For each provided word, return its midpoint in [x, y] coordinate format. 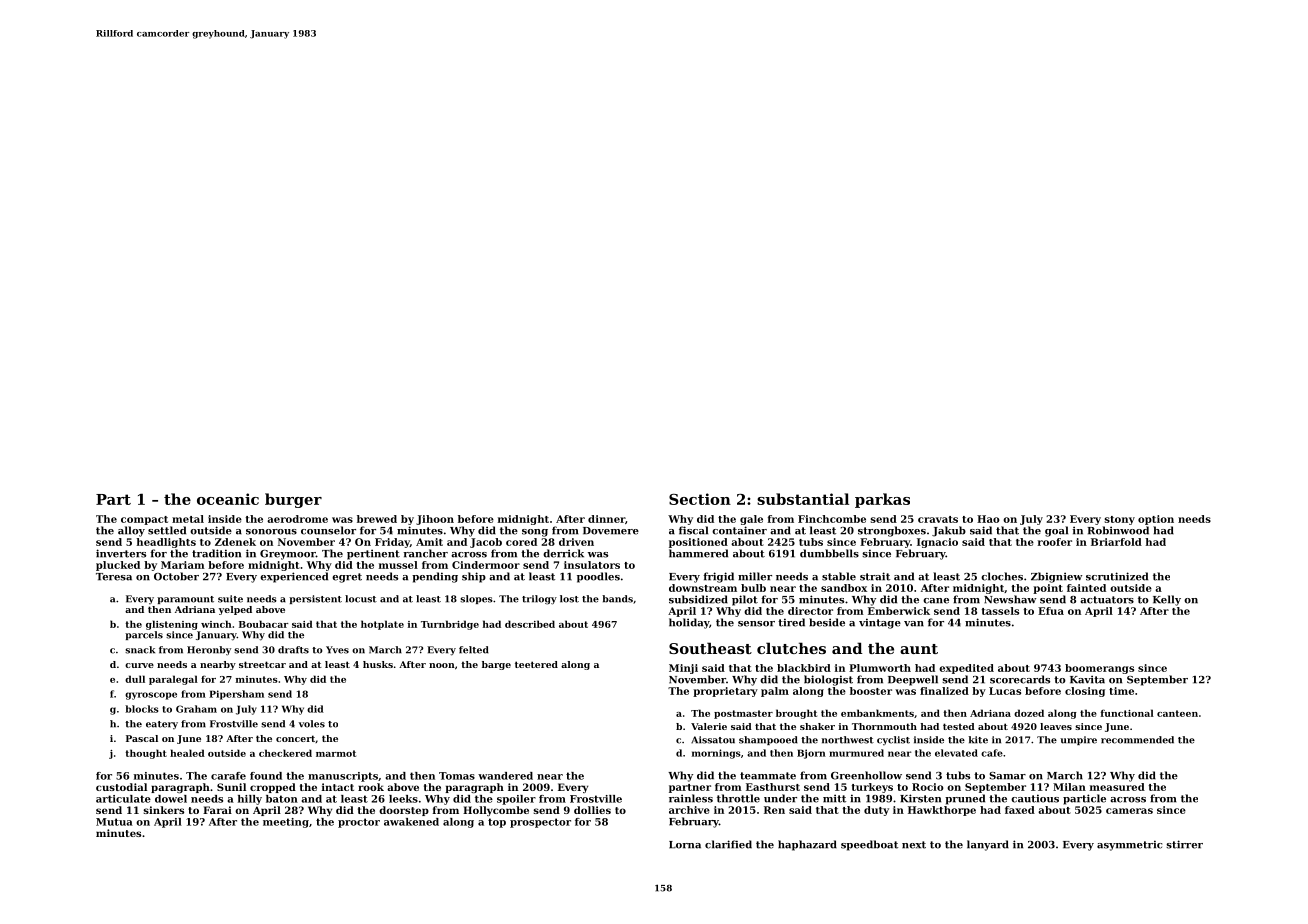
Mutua [114, 822]
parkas [882, 500]
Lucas [1005, 691]
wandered [505, 776]
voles [312, 724]
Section [700, 499]
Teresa [114, 577]
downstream [703, 588]
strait [875, 576]
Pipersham [236, 695]
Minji [683, 669]
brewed [377, 519]
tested [959, 726]
